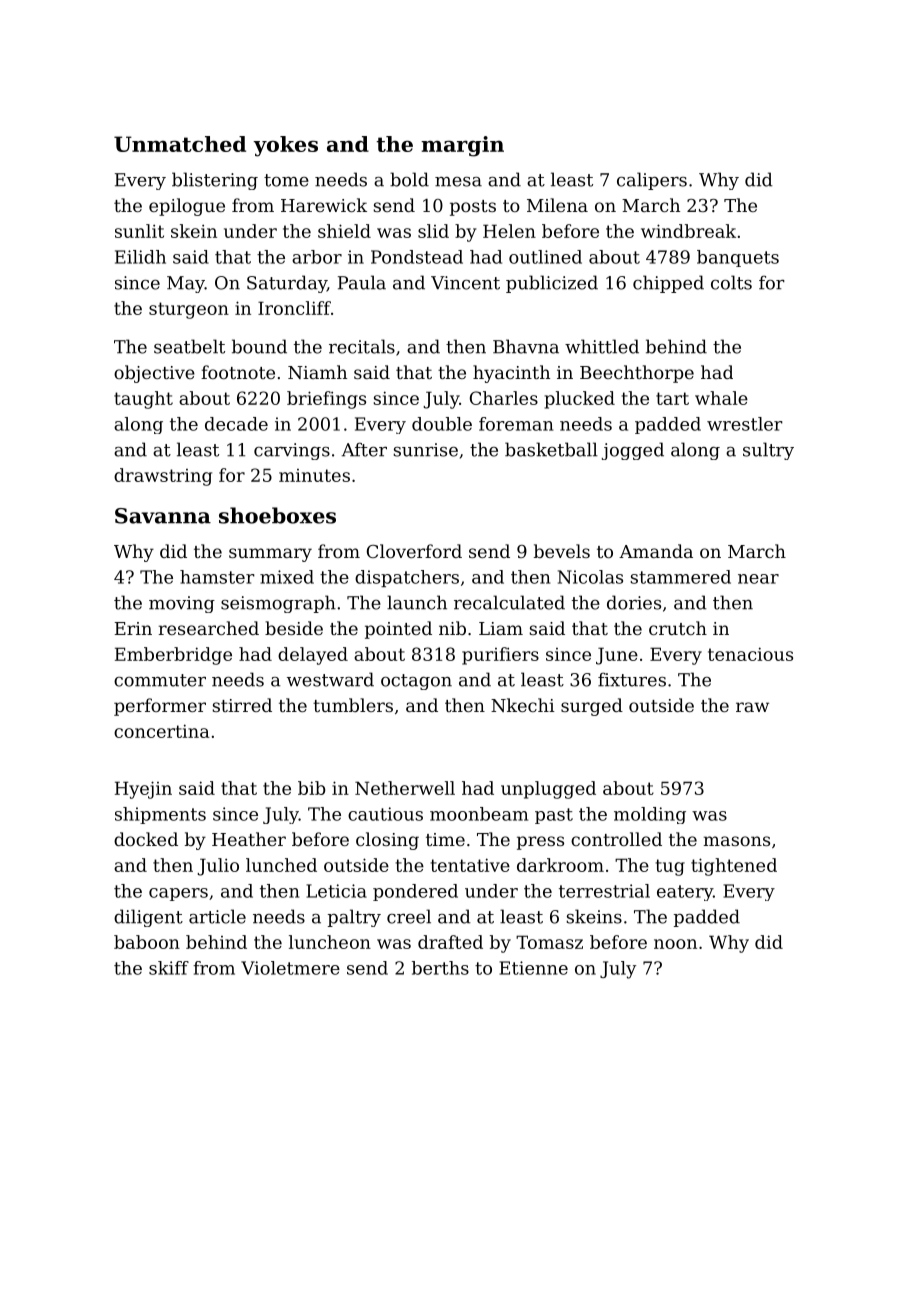  Describe the element at coordinates (186, 284) in the screenshot. I see `May` at that location.
